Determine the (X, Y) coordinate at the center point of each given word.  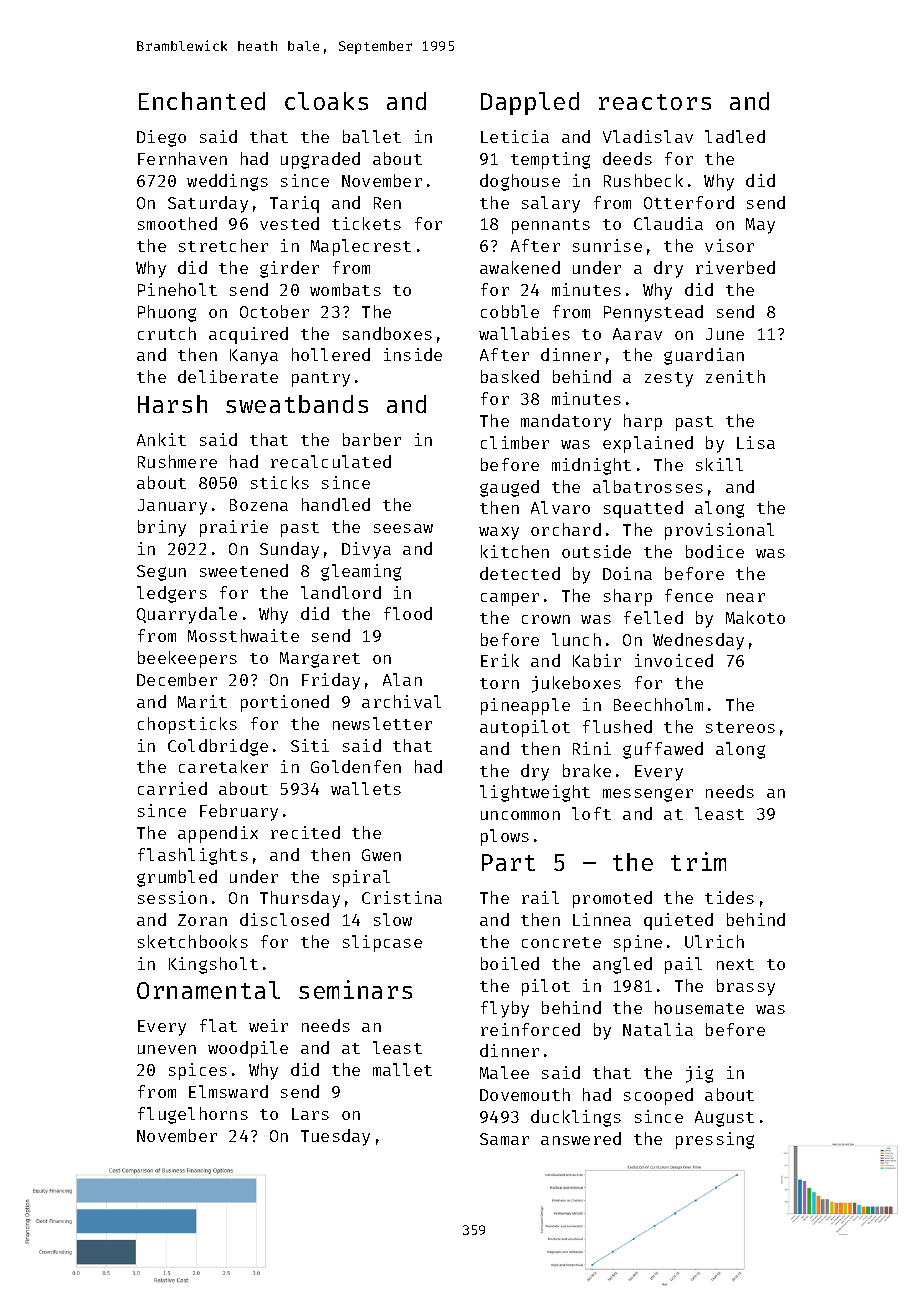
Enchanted (202, 101)
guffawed (663, 750)
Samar (504, 1139)
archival (401, 701)
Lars (310, 1114)
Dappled (530, 103)
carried (172, 788)
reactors (655, 102)
